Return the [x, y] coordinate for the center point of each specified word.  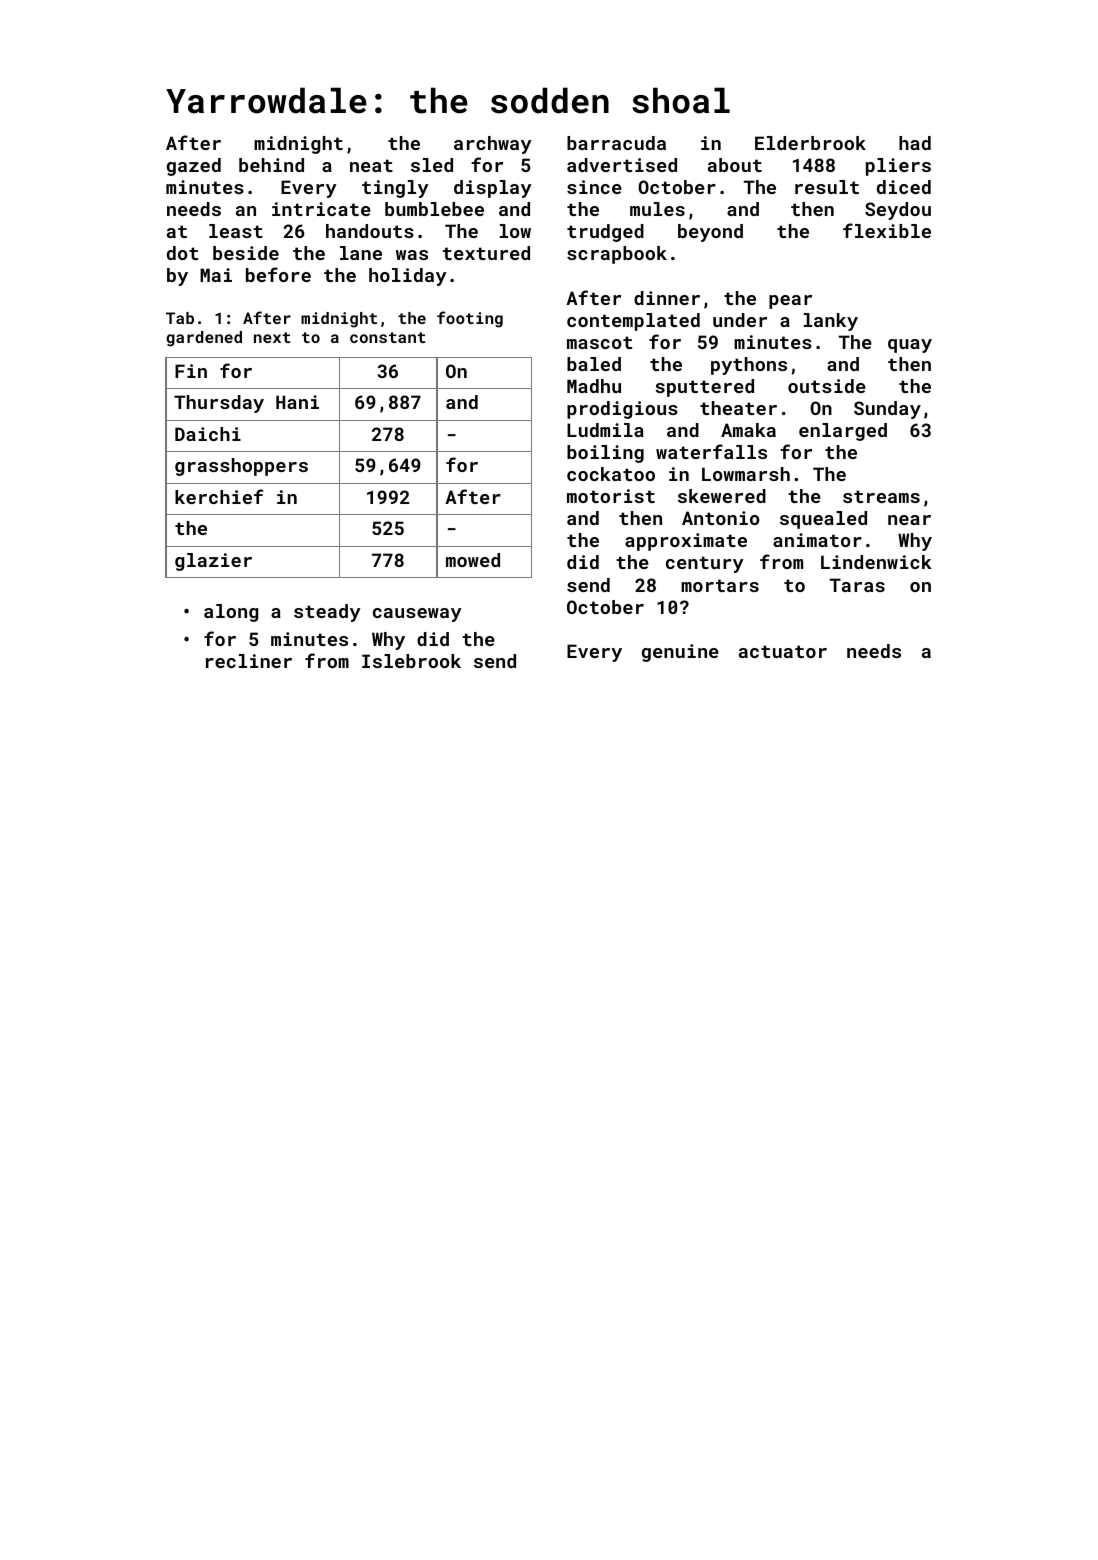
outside [827, 386]
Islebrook [411, 661]
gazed [194, 167]
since [594, 187]
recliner [249, 661]
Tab [180, 318]
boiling [605, 454]
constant [388, 337]
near [909, 520]
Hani [297, 402]
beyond [710, 233]
